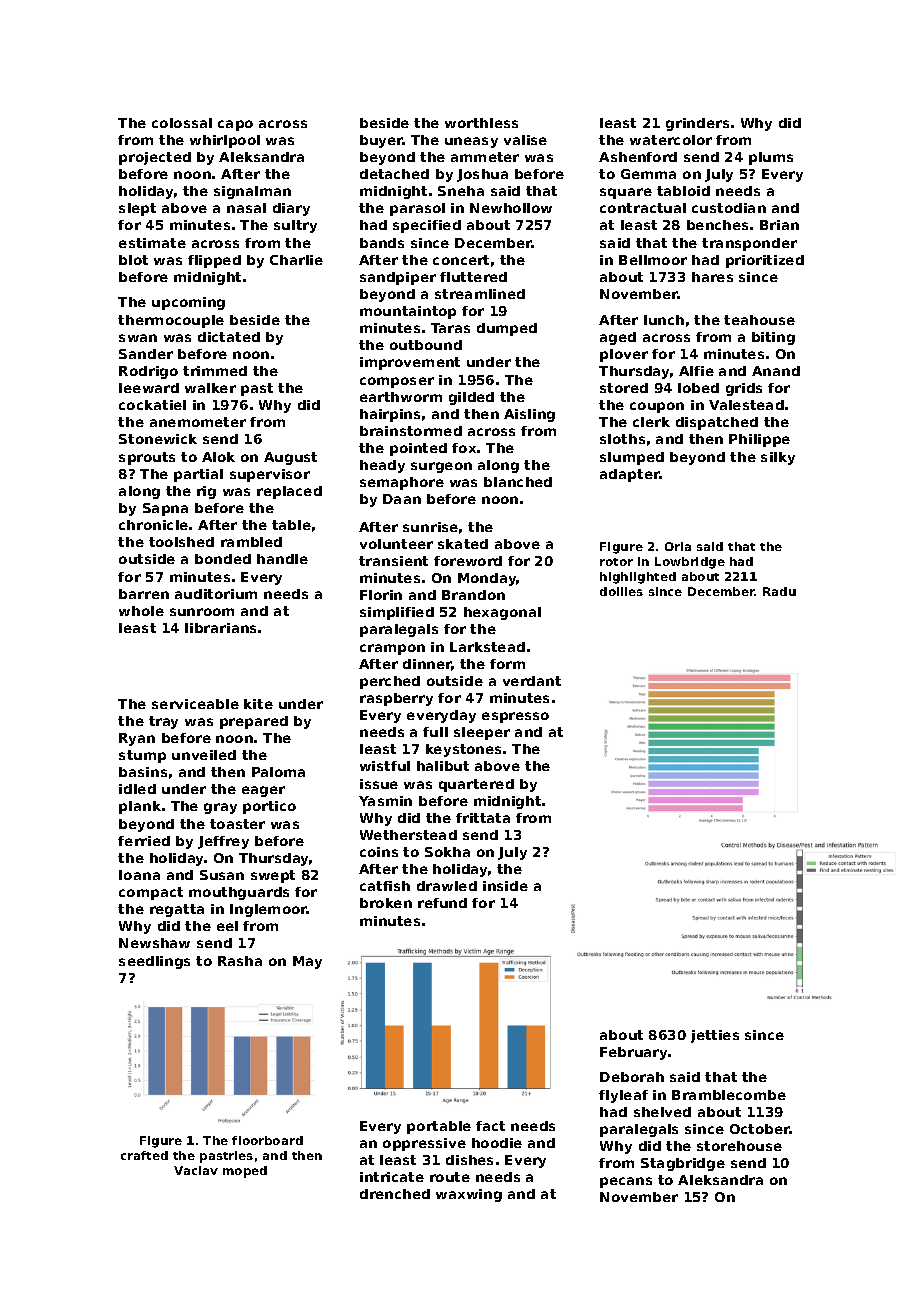  What do you see at coordinates (529, 415) in the image?
I see `Aisling` at bounding box center [529, 415].
